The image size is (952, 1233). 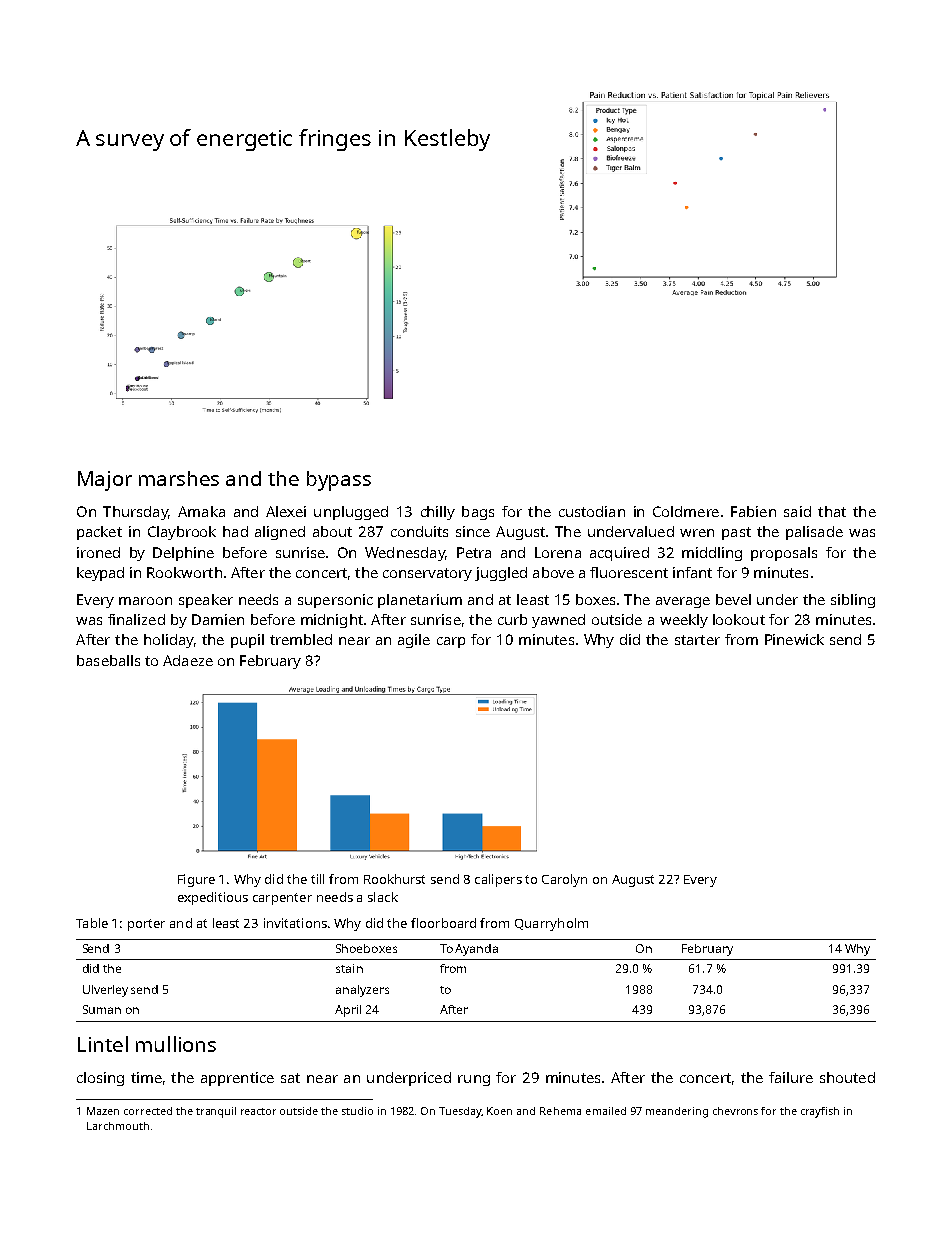 What do you see at coordinates (188, 660) in the page?
I see `Adaeze` at bounding box center [188, 660].
